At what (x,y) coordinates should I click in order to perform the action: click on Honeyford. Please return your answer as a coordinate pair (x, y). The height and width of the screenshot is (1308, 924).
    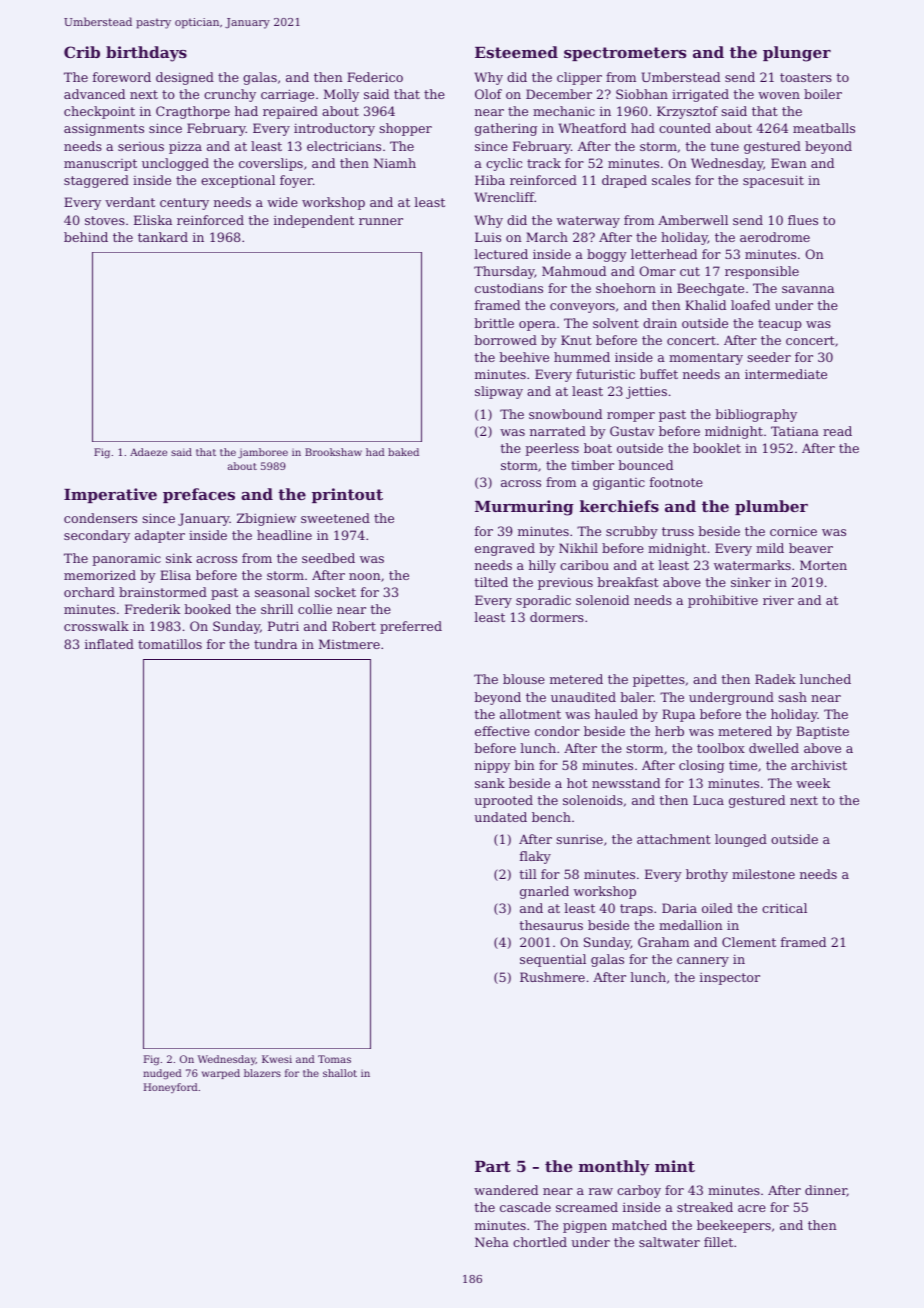
    Looking at the image, I should click on (171, 1088).
